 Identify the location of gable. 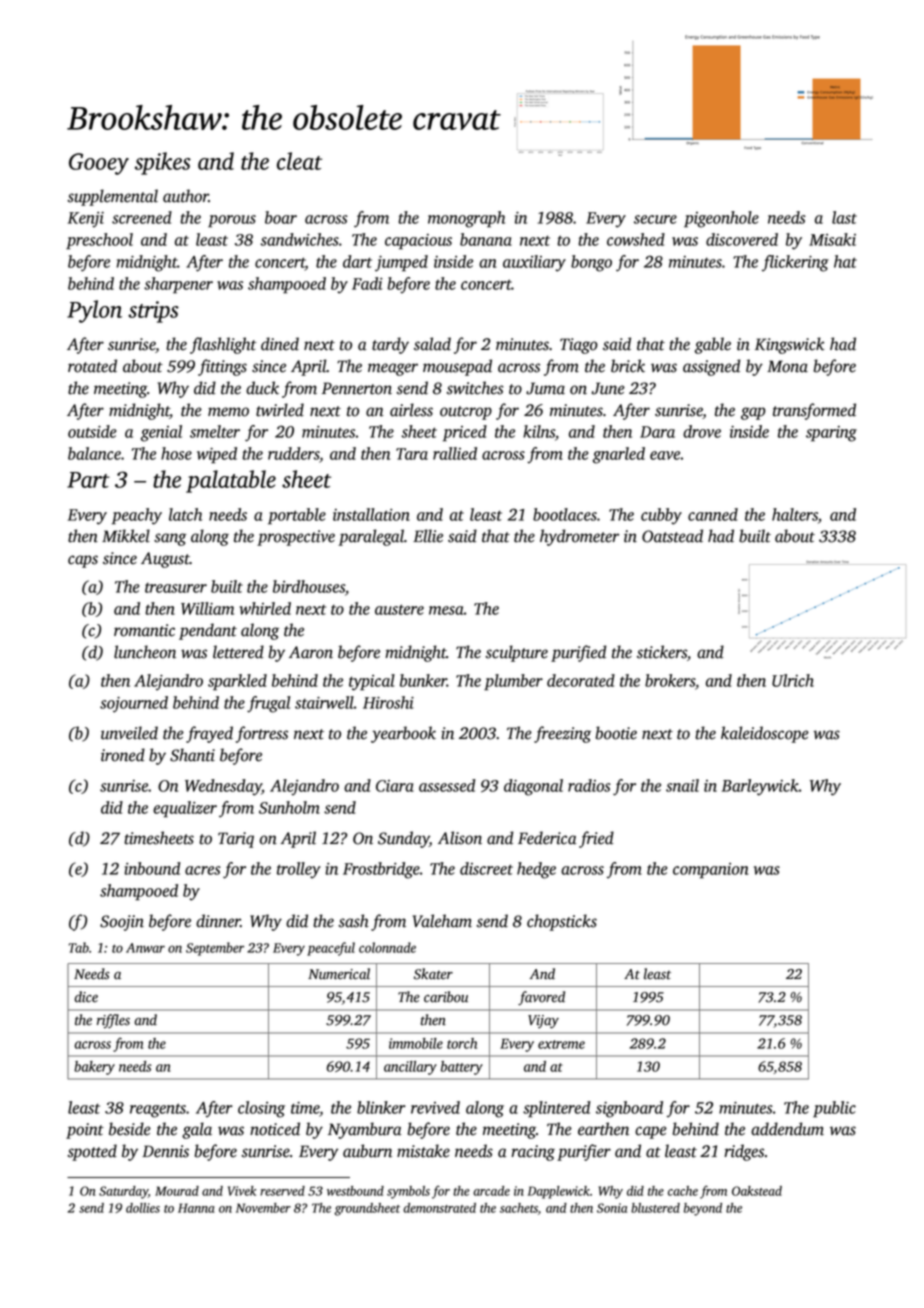
(713, 345).
